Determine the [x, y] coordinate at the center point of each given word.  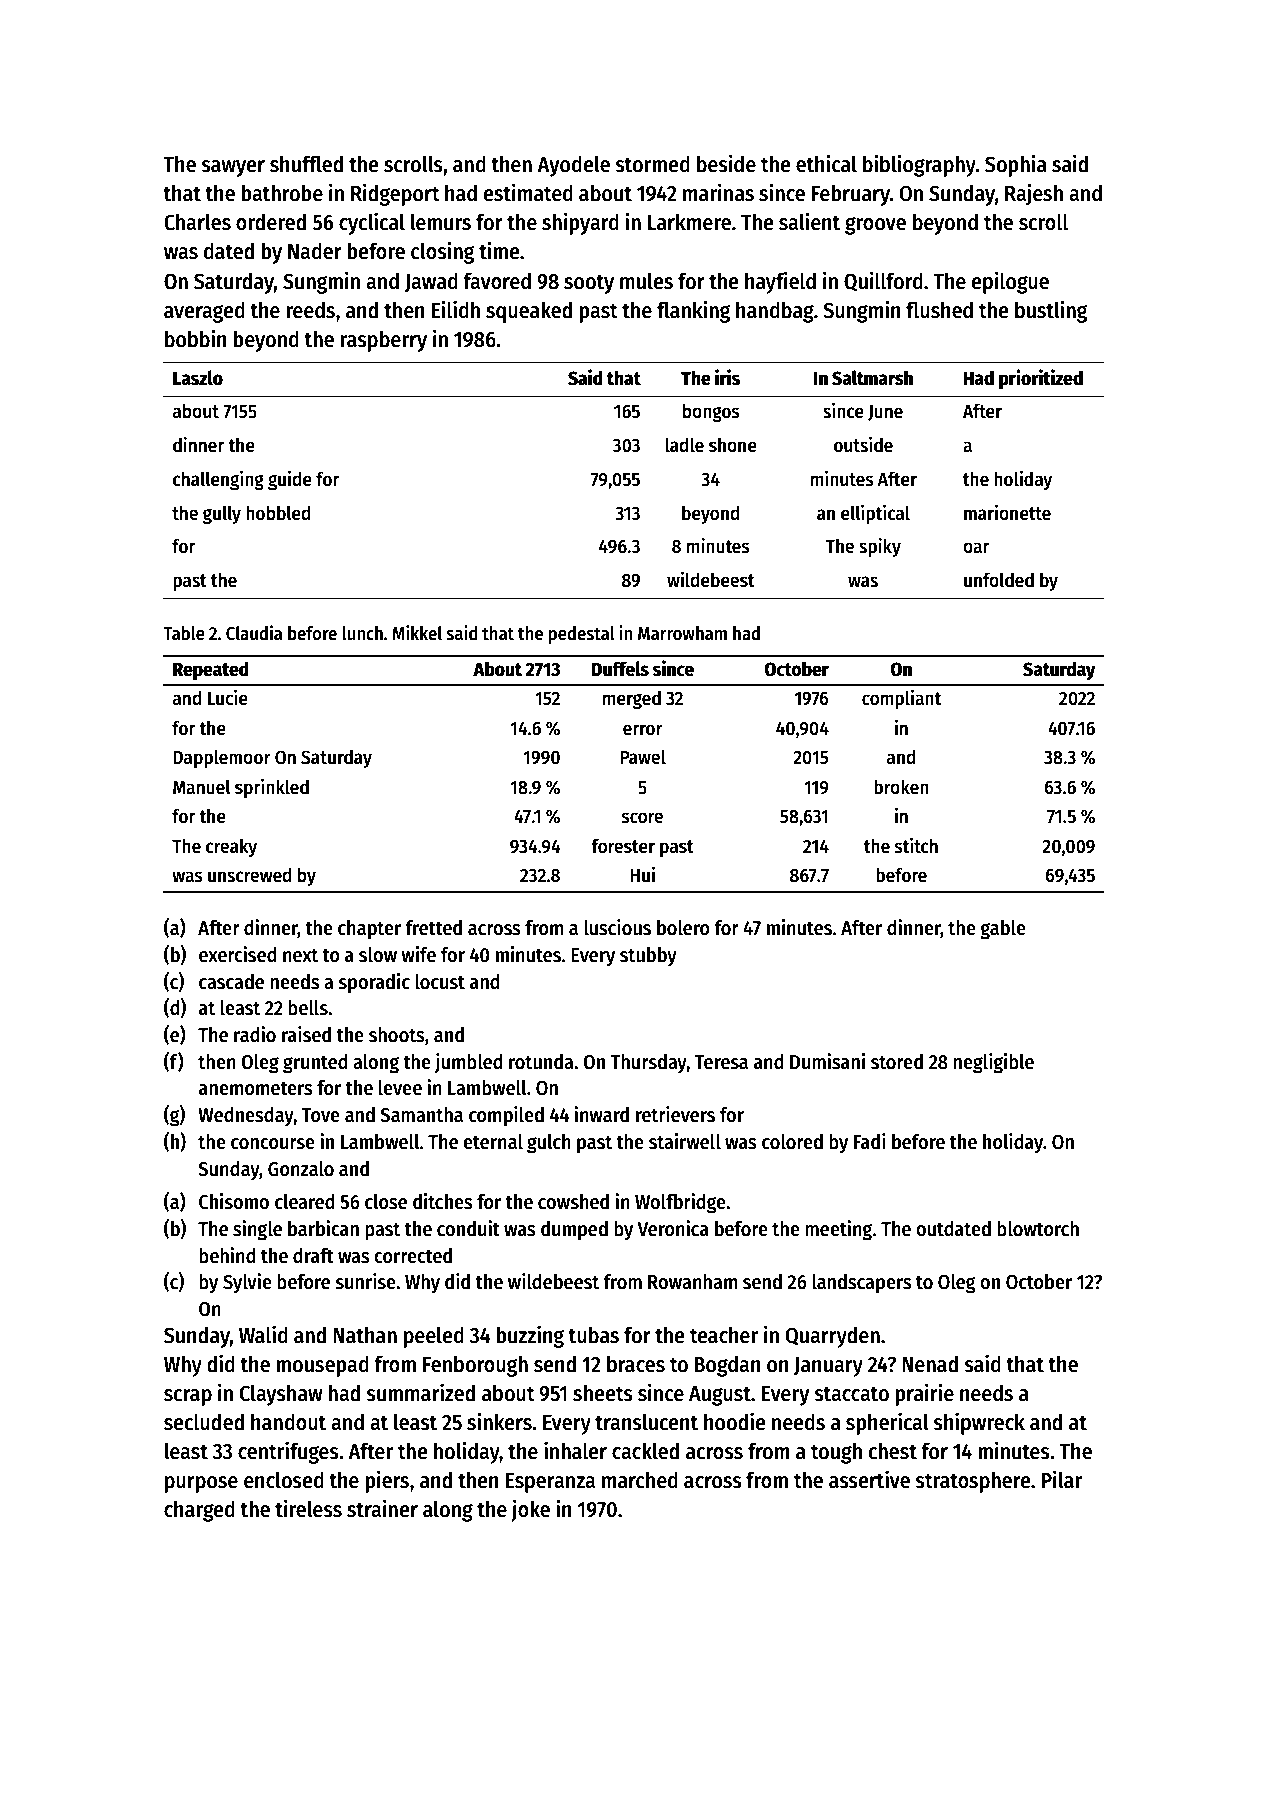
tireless [308, 1508]
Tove [321, 1115]
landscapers [862, 1284]
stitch [916, 846]
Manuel [202, 787]
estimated [528, 192]
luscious [617, 927]
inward [601, 1114]
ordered [271, 222]
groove [875, 226]
